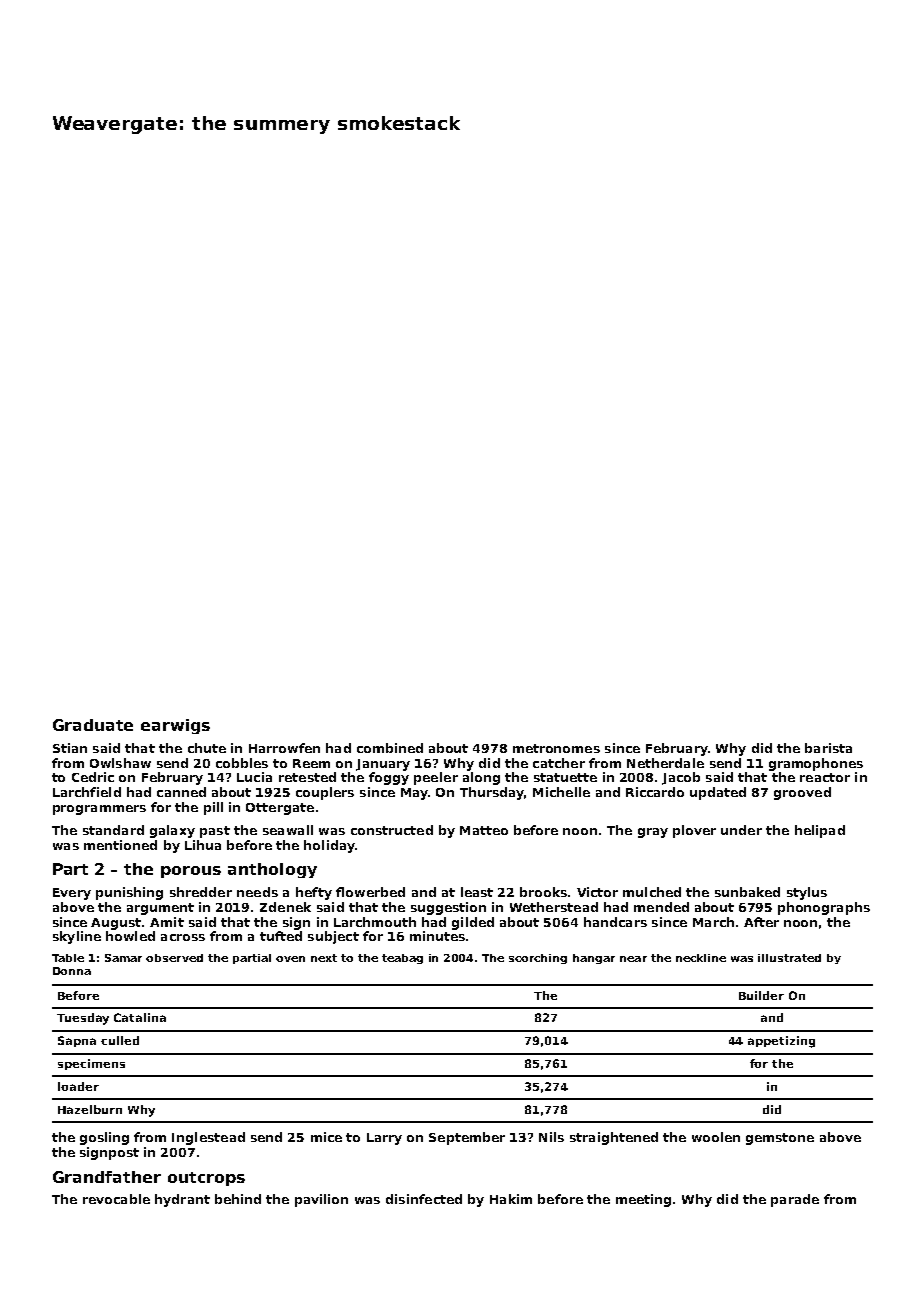  Describe the element at coordinates (402, 959) in the screenshot. I see `teabag` at that location.
